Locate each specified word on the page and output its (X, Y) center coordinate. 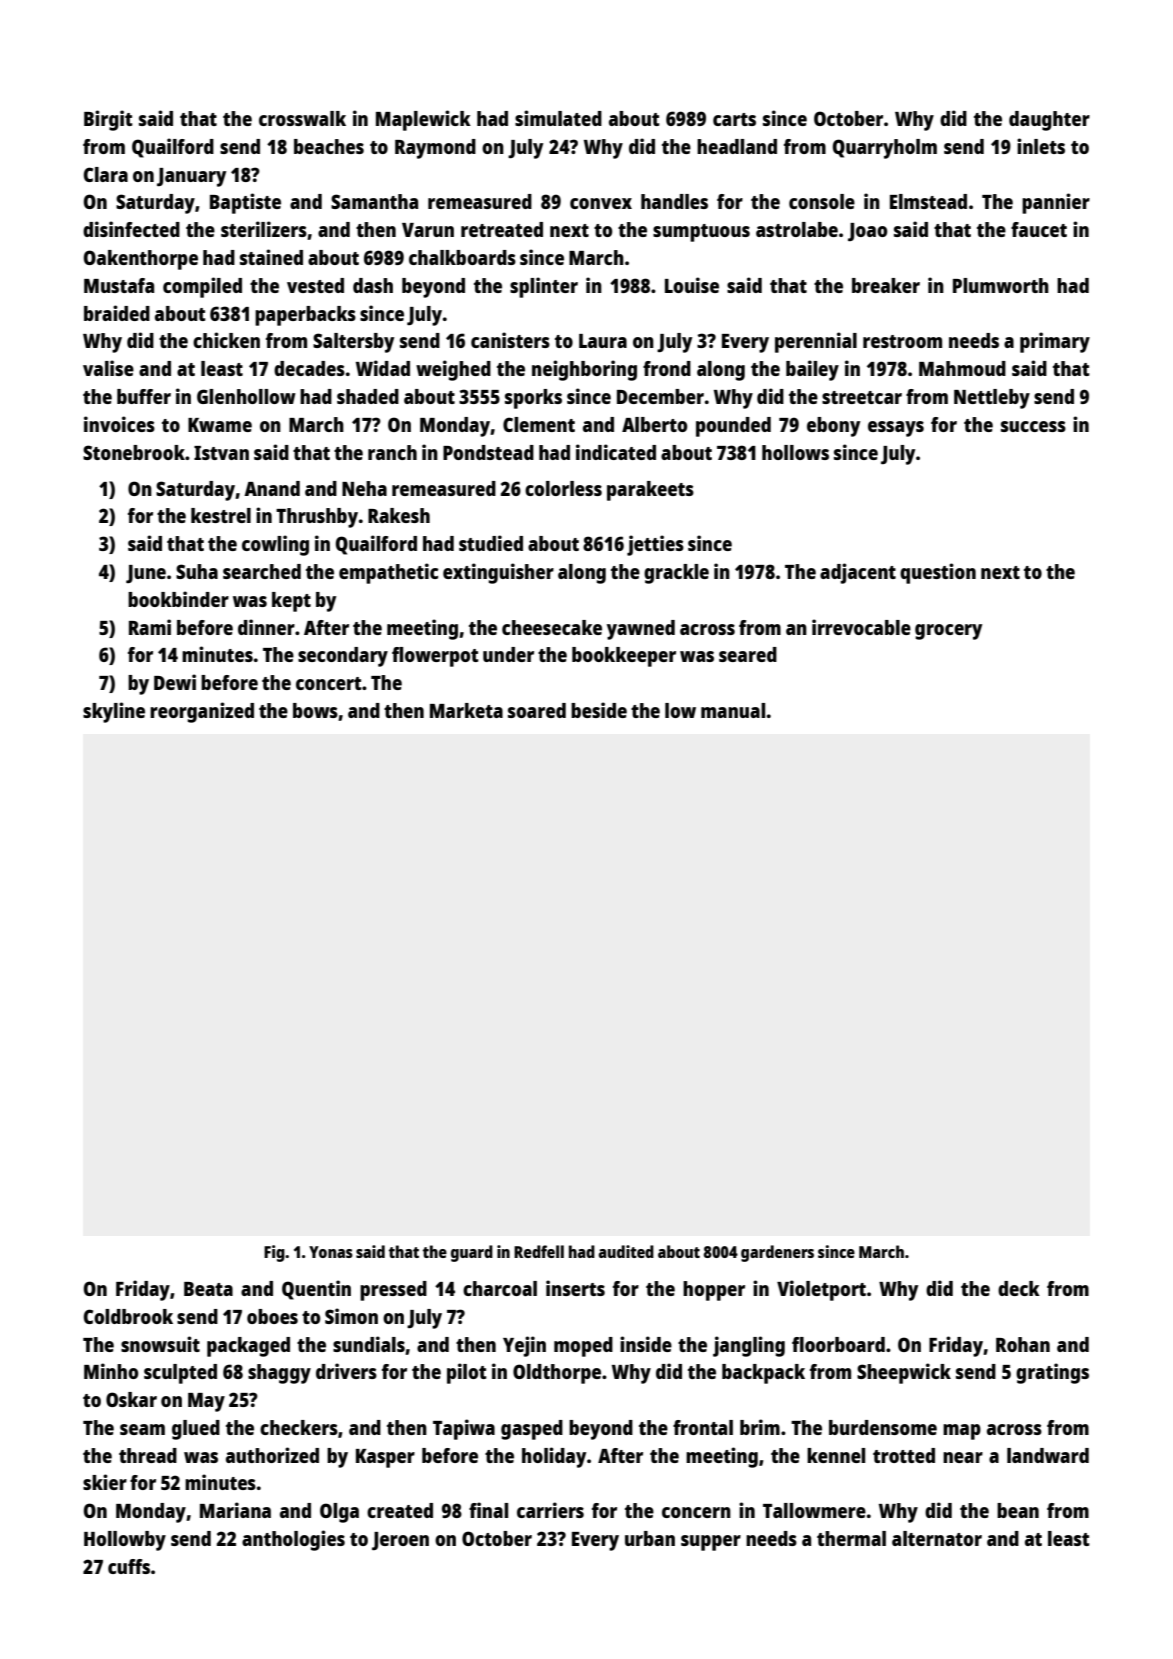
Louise (692, 285)
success (1033, 426)
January (191, 177)
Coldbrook (128, 1316)
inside (646, 1344)
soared (537, 710)
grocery (948, 632)
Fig (274, 1253)
